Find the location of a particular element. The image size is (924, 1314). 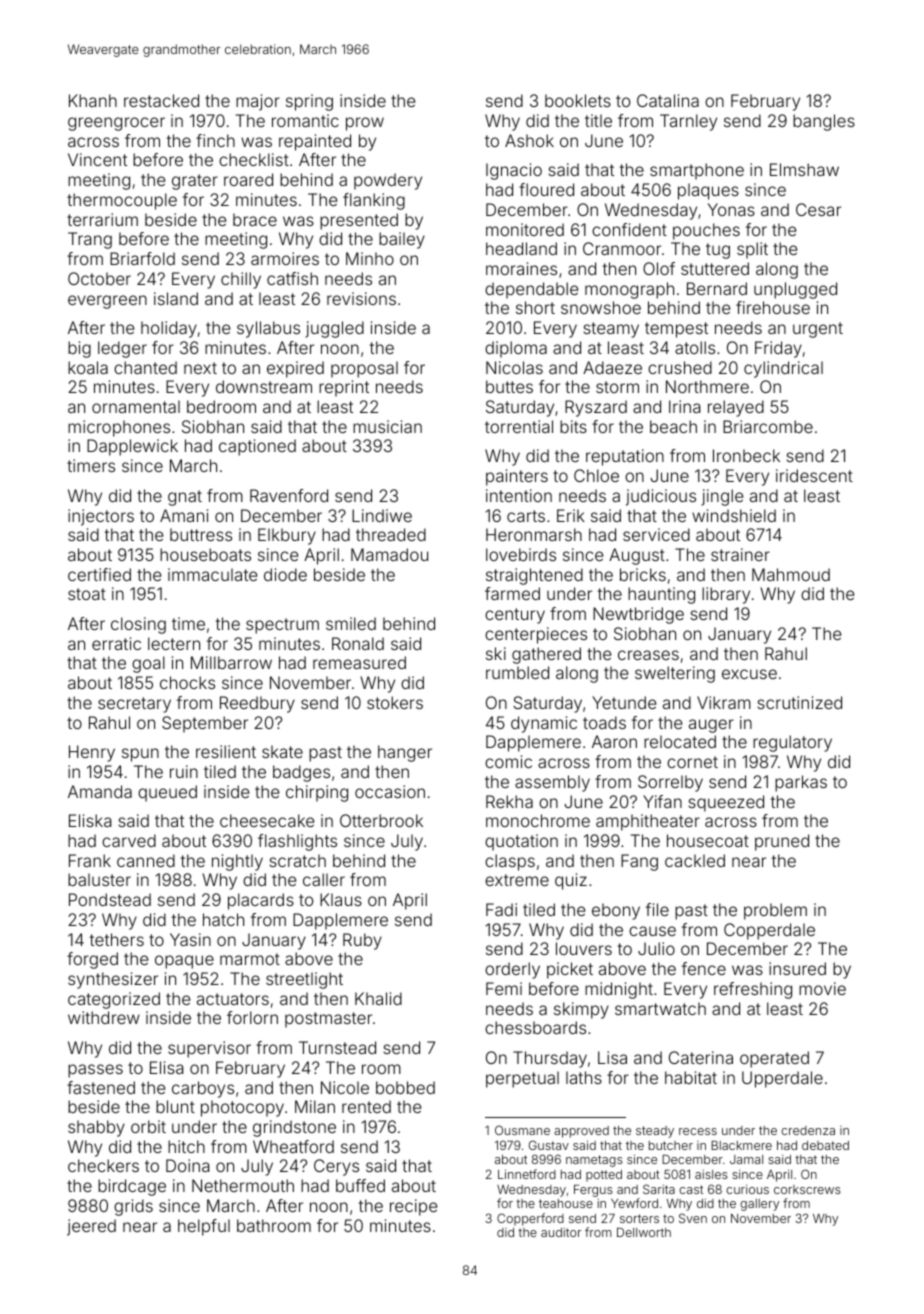

stoat is located at coordinates (87, 594).
